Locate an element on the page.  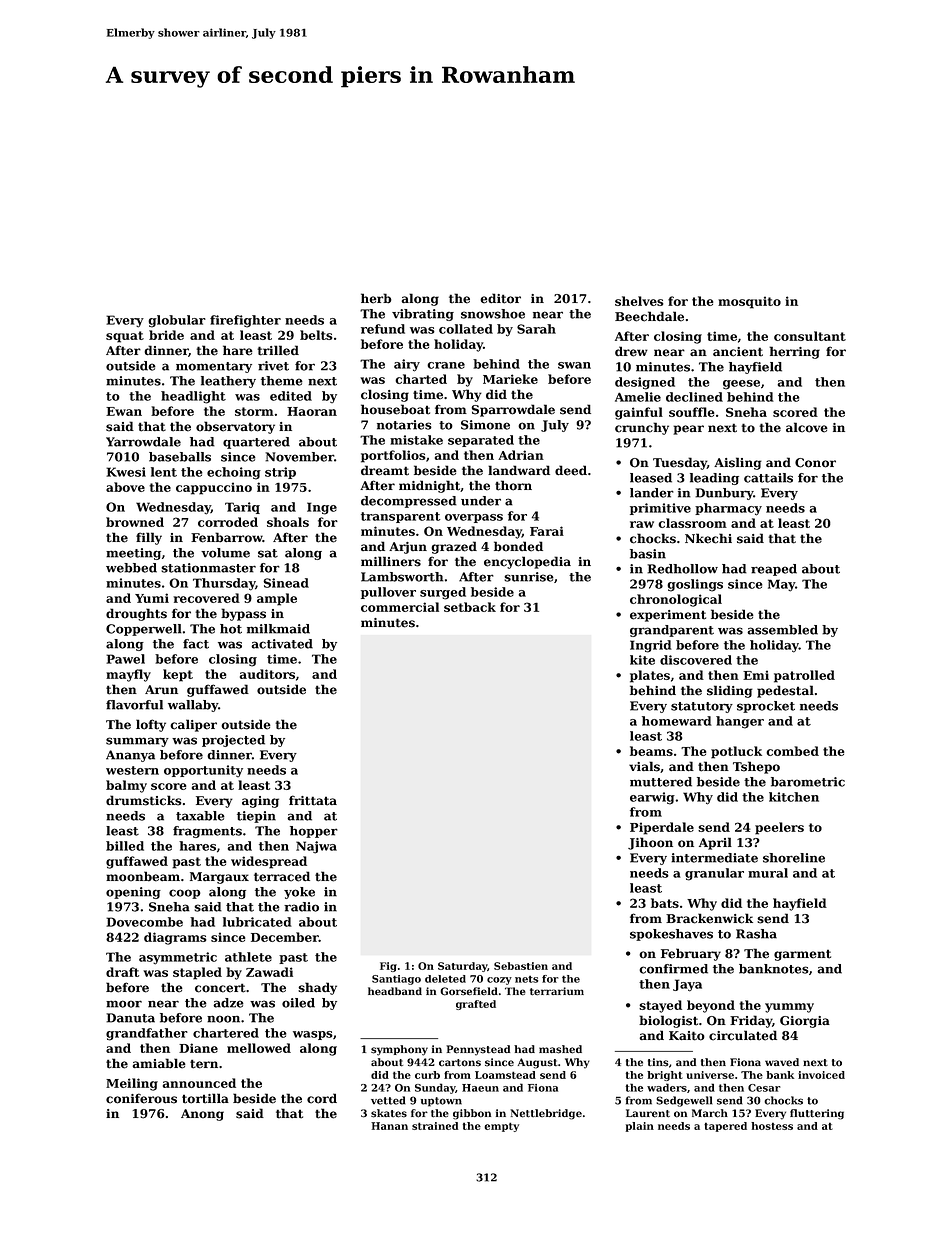
milkmaid is located at coordinates (278, 629).
